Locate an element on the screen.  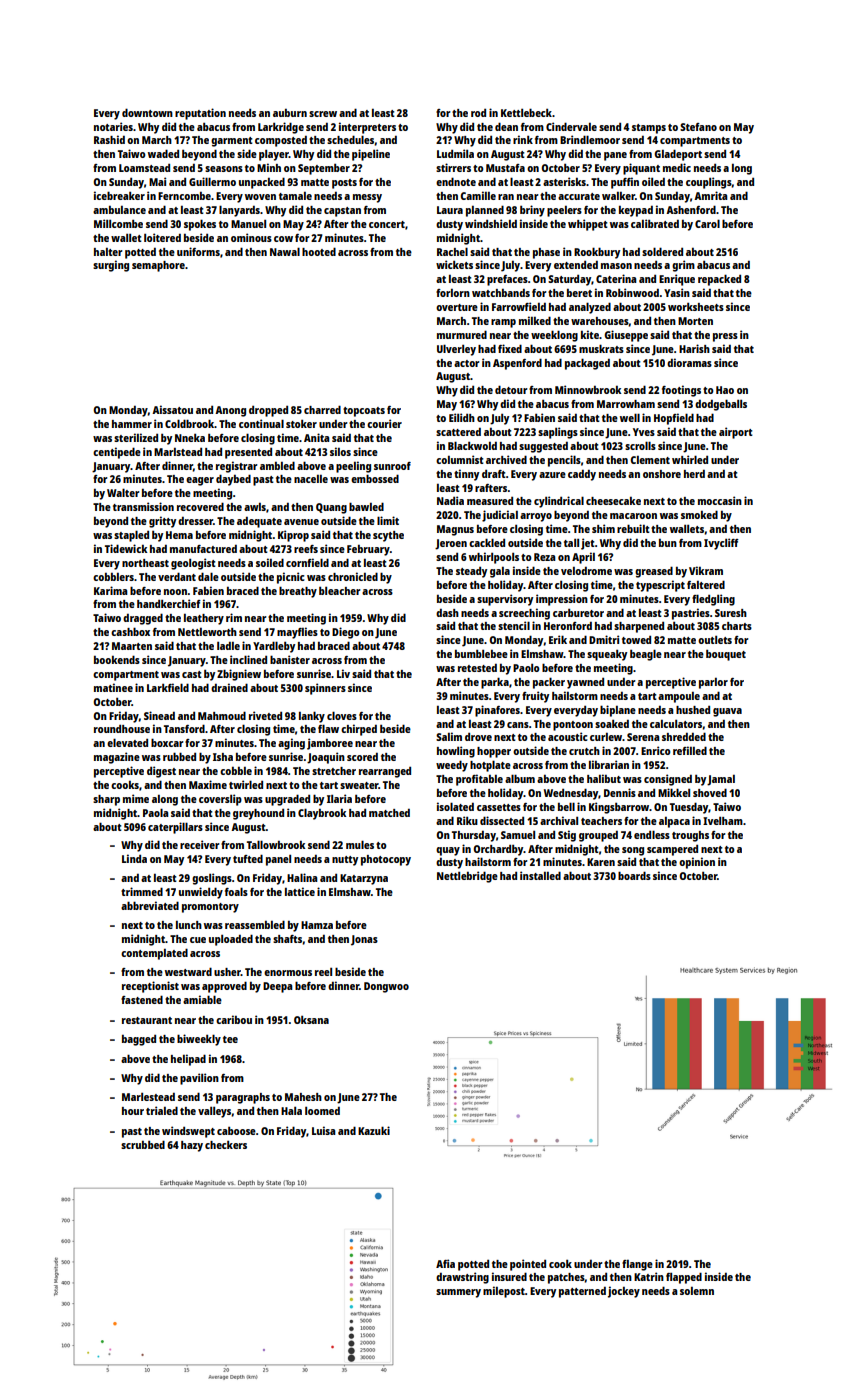
lunch is located at coordinates (189, 925).
